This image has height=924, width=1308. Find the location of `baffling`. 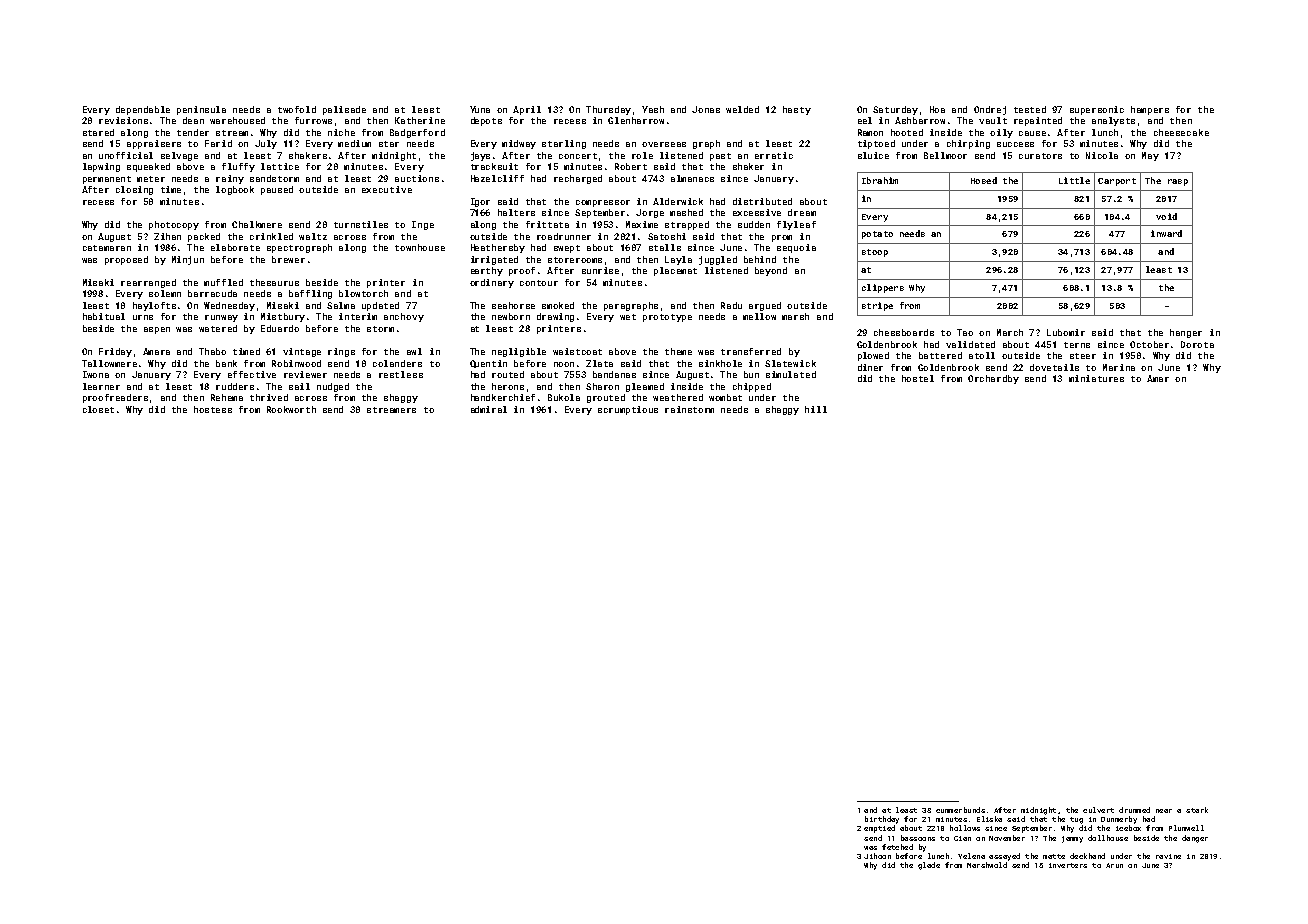

baffling is located at coordinates (310, 294).
